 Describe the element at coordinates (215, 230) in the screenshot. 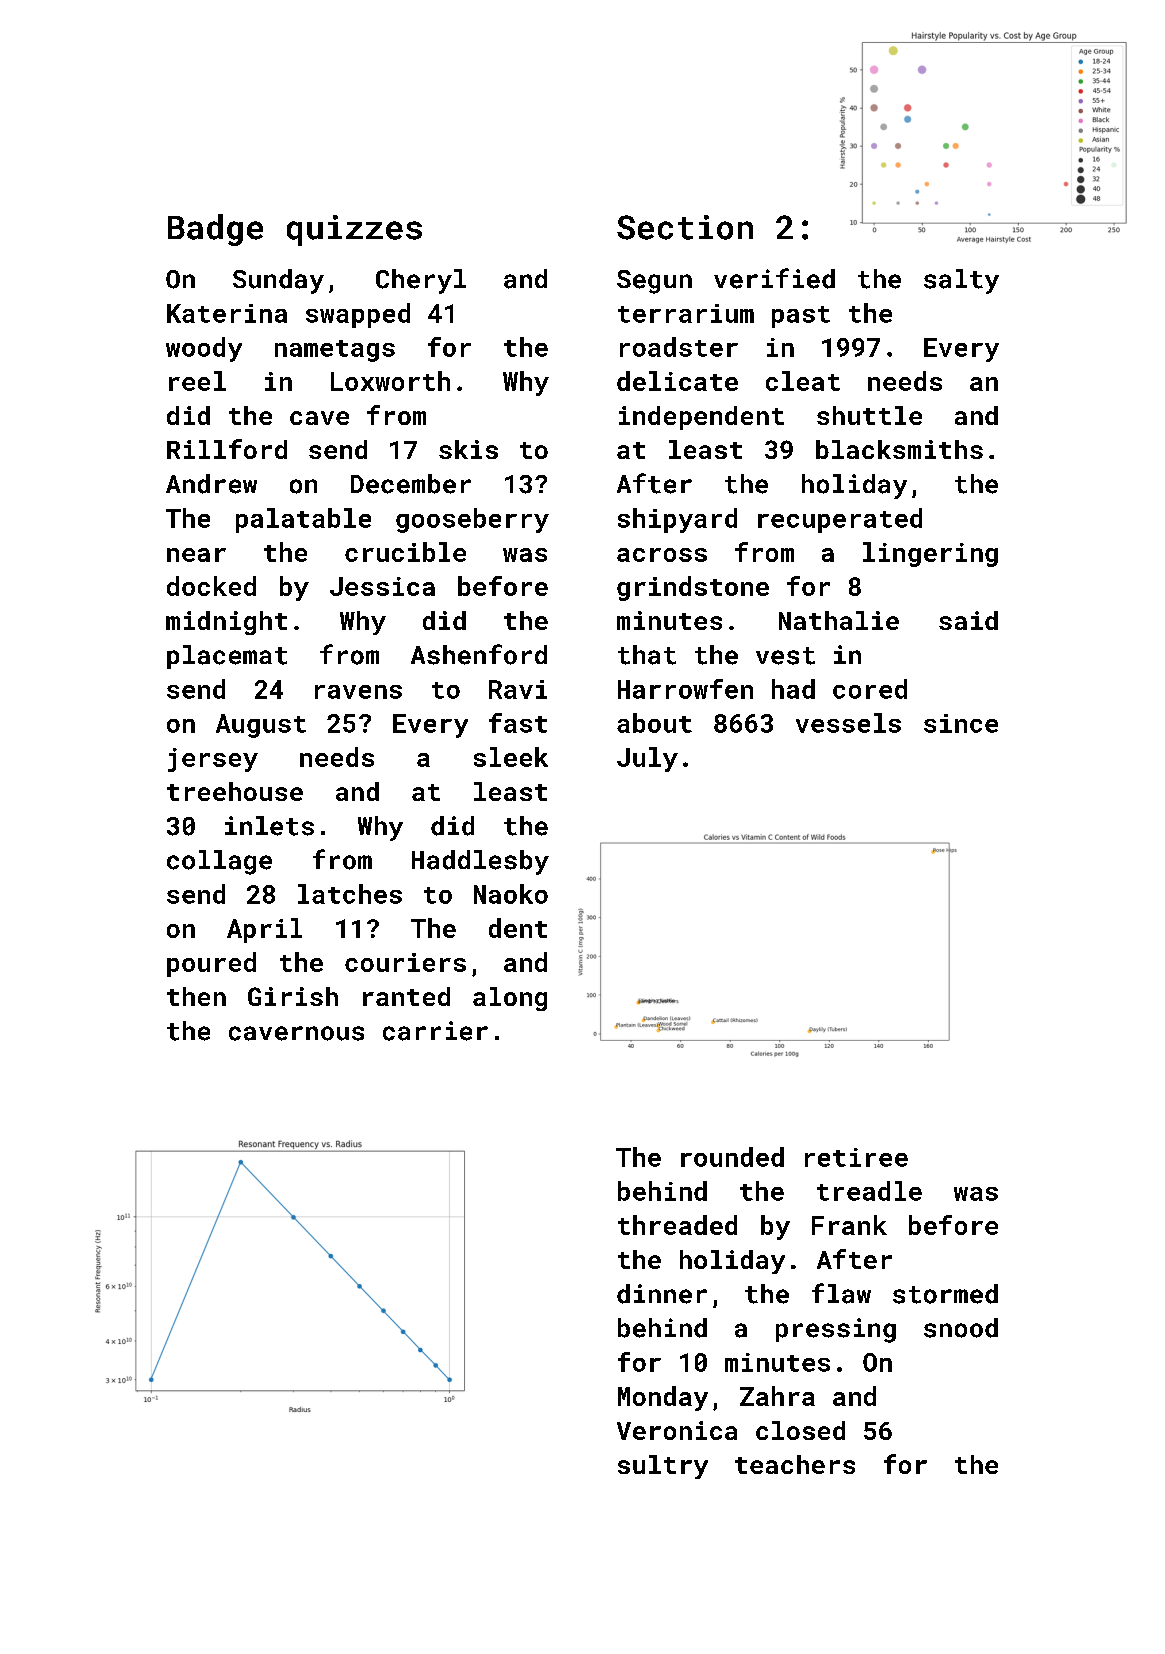

I see `Badge` at that location.
